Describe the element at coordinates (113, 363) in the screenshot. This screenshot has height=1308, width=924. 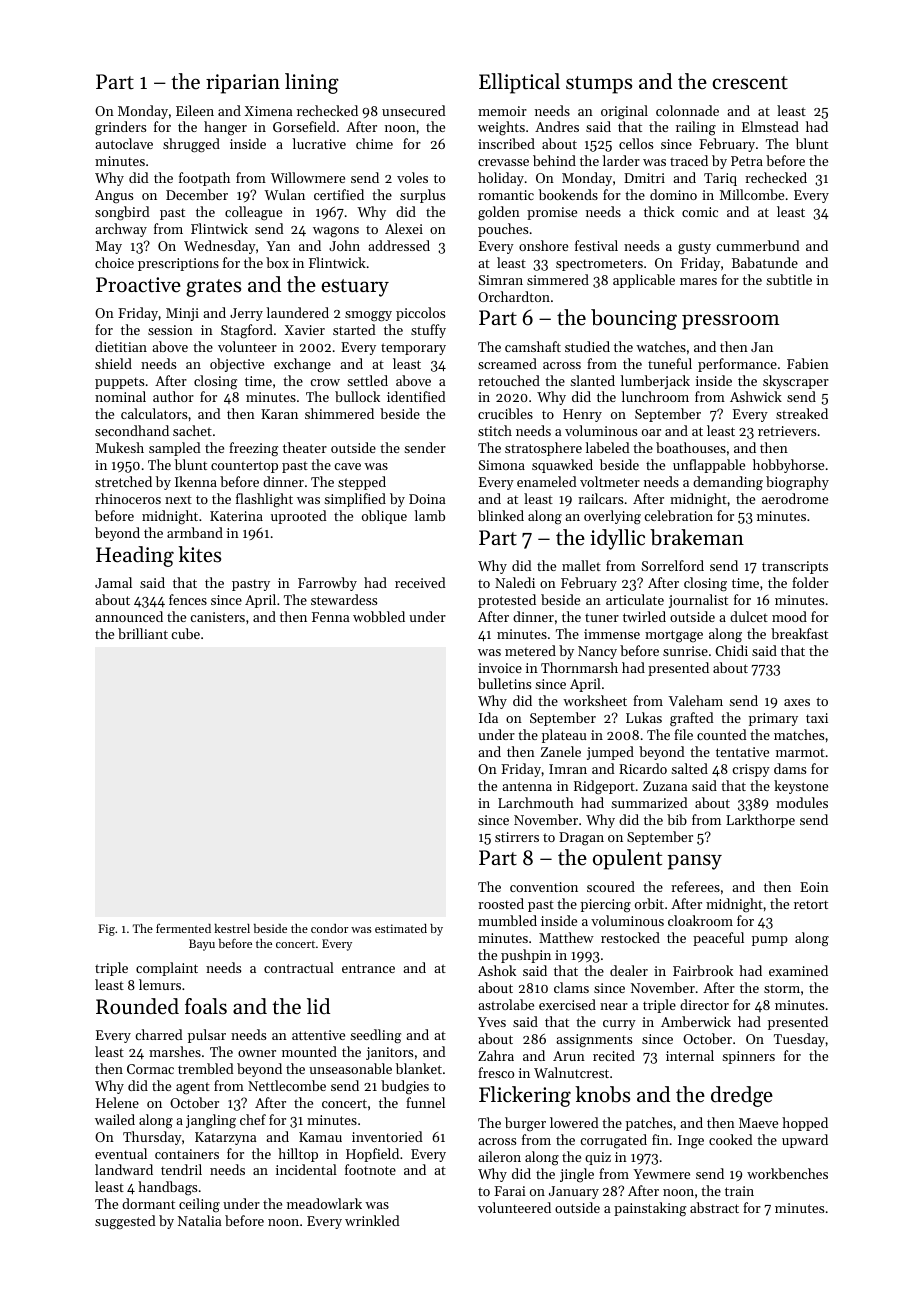
I see `shield` at that location.
